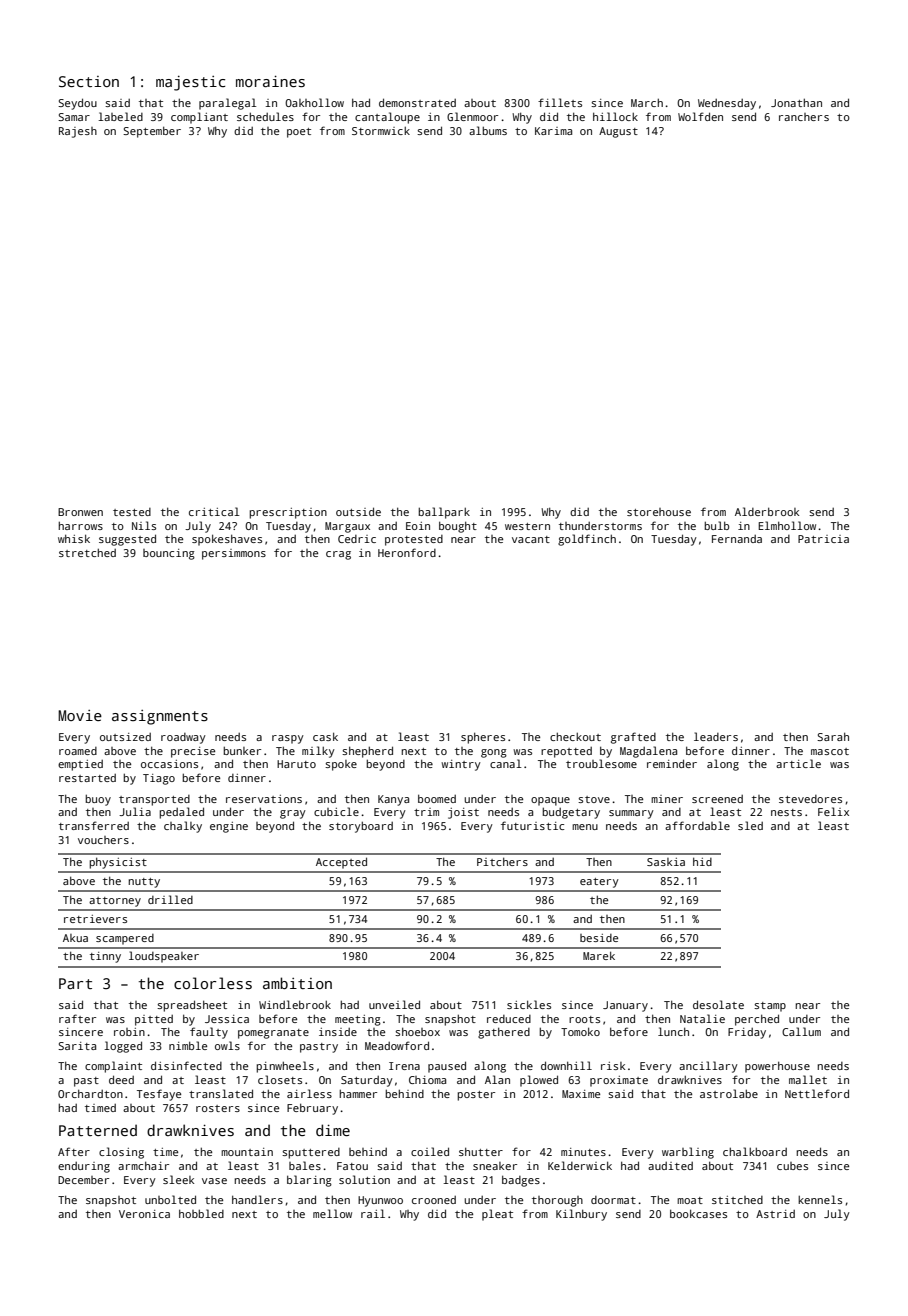 Image resolution: width=908 pixels, height=1316 pixels. Describe the element at coordinates (727, 104) in the image. I see `Wednesday` at that location.
